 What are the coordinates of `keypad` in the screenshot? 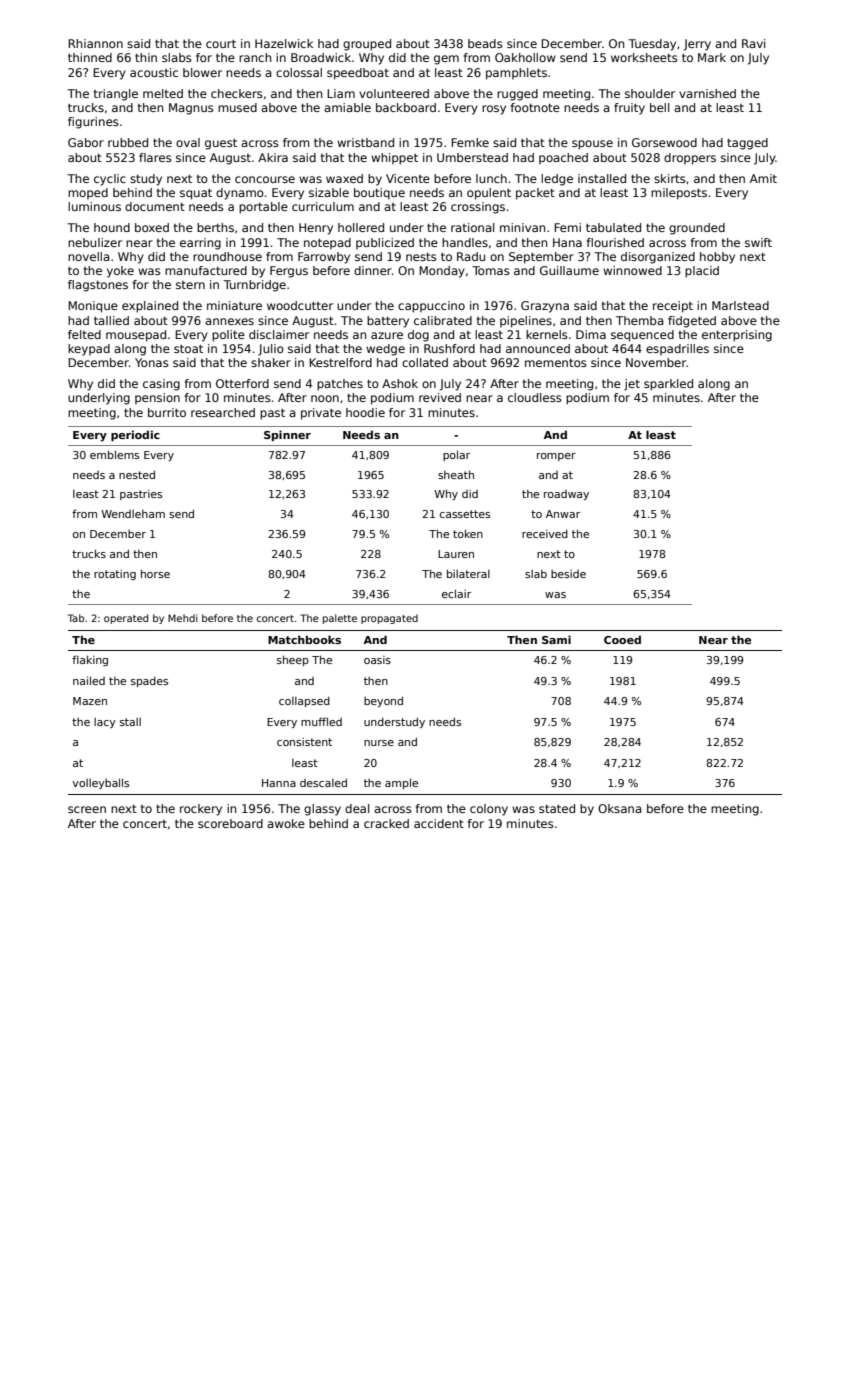 It's located at (89, 350).
